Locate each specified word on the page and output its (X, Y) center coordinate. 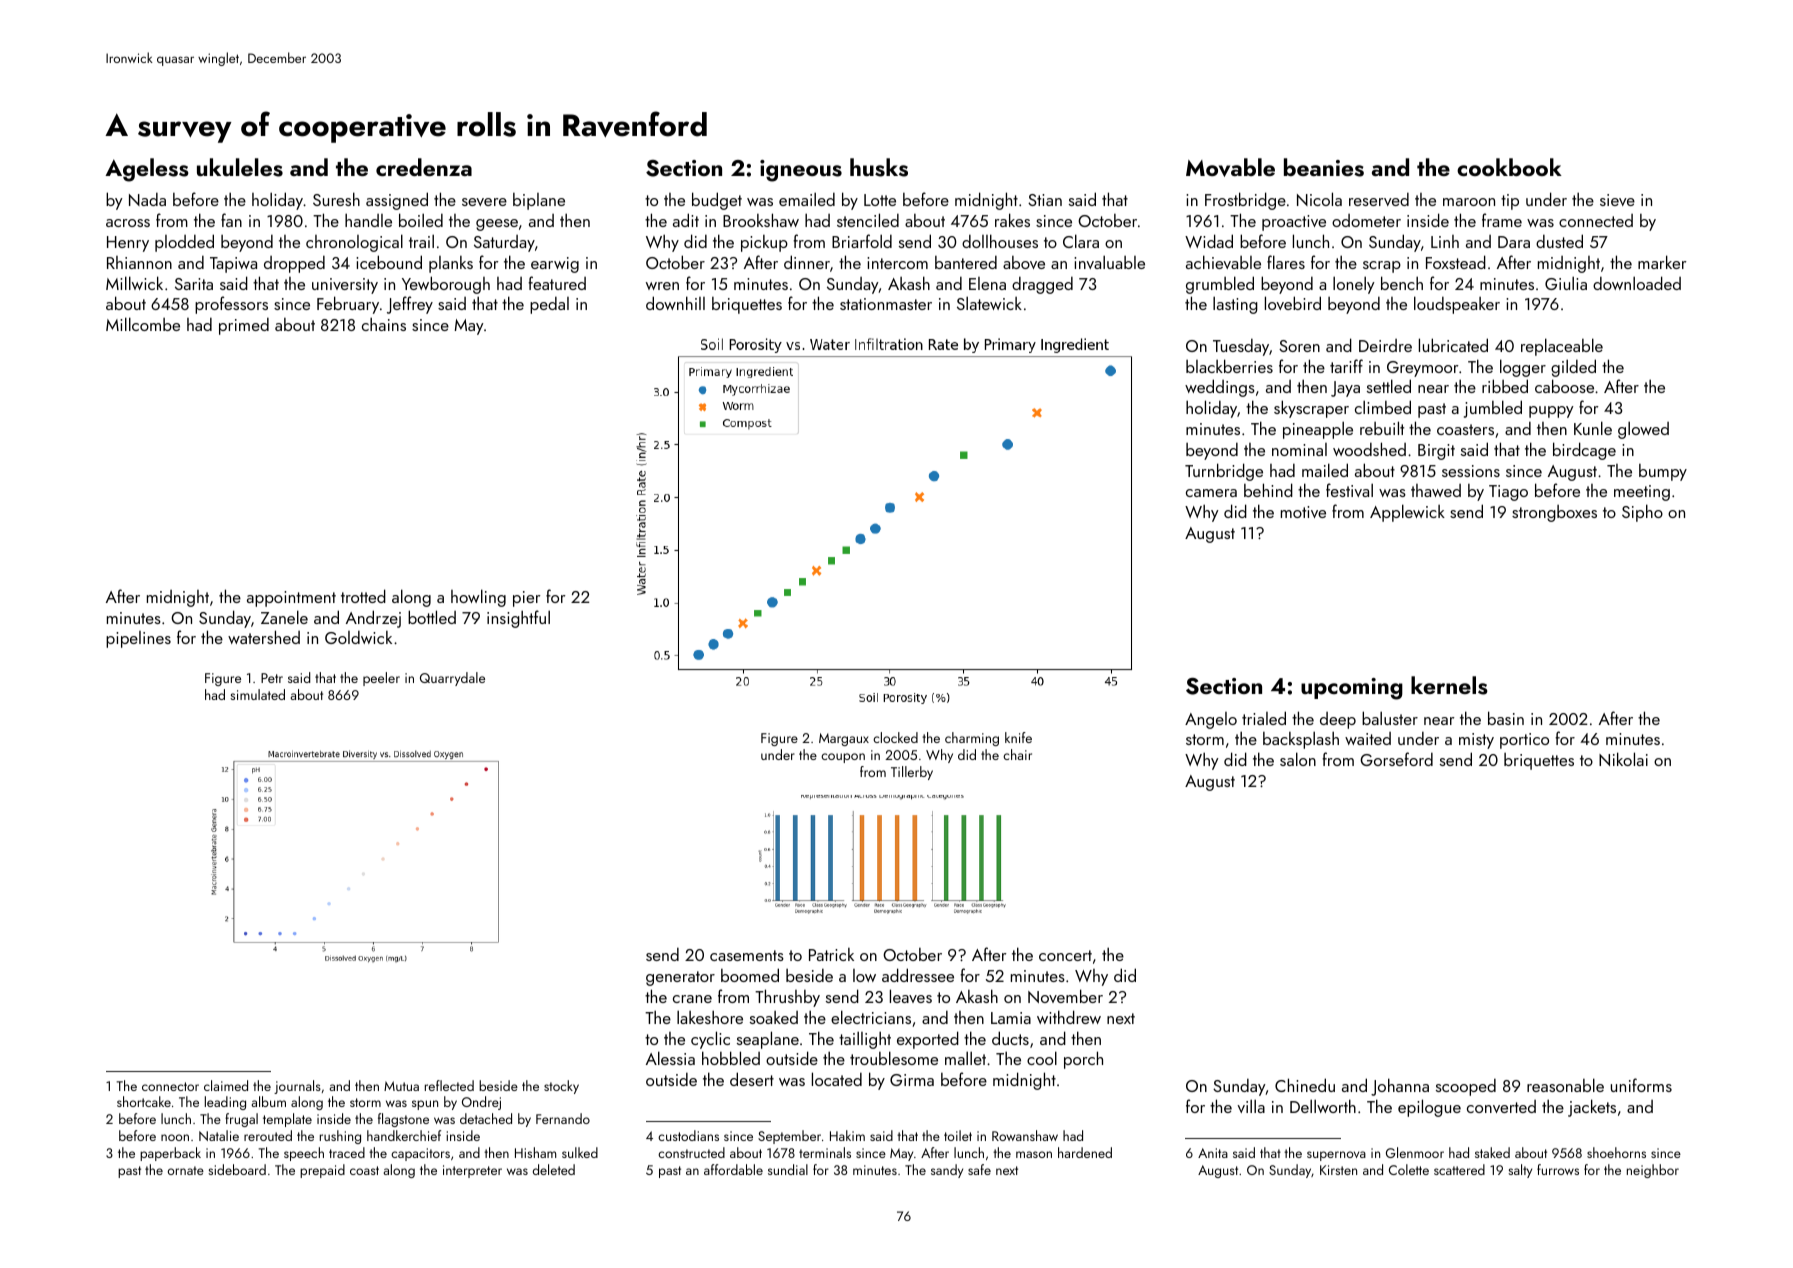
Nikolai (1623, 759)
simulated (257, 694)
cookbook (1509, 167)
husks (879, 167)
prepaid (322, 1171)
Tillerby (912, 773)
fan (231, 220)
